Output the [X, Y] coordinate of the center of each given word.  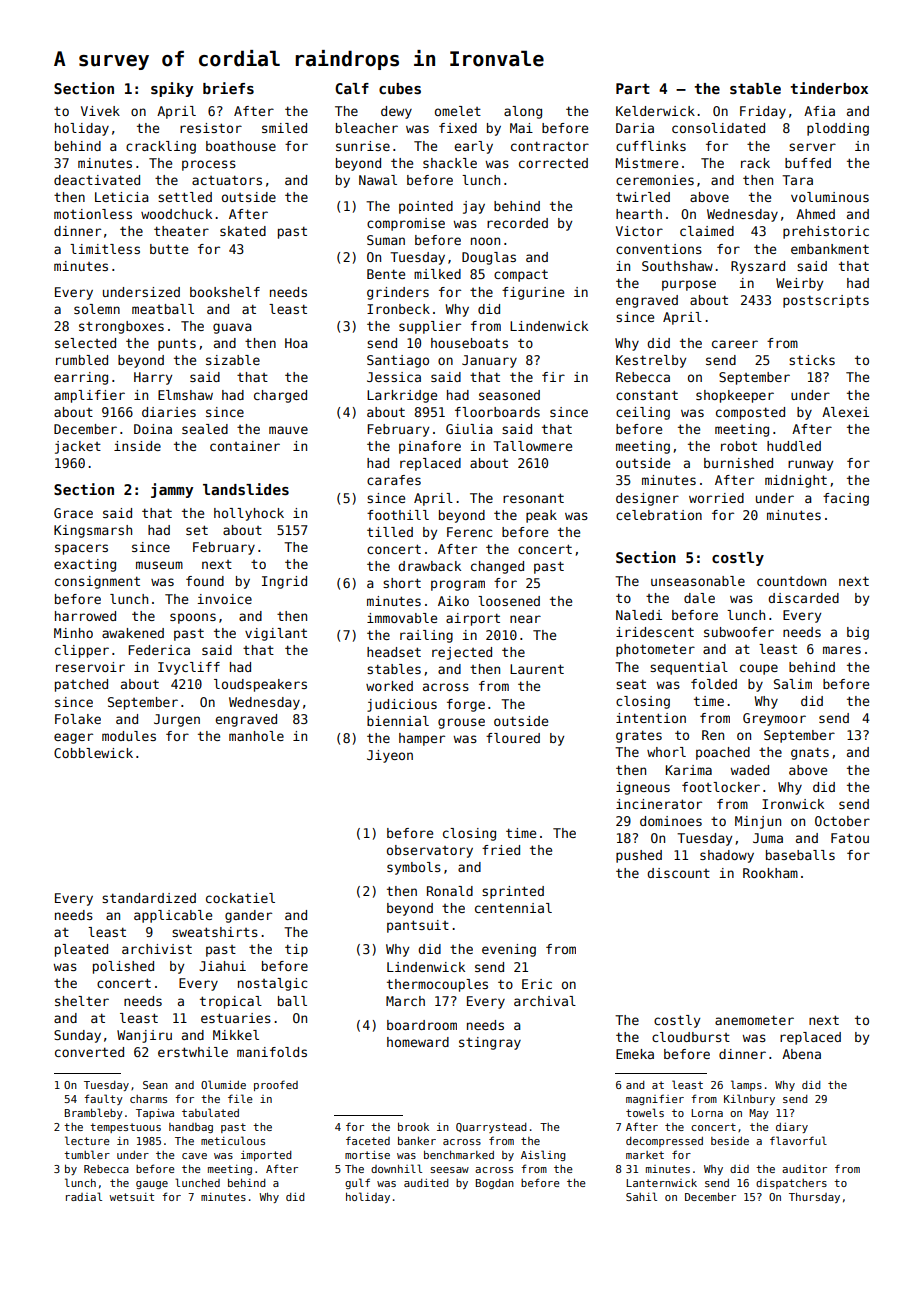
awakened [133, 633]
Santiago [398, 361]
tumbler [87, 1154]
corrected [553, 163]
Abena [801, 1054]
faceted [368, 1140]
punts [177, 344]
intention [651, 718]
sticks [812, 360]
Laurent [537, 669]
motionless [93, 214]
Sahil [641, 1196]
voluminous [830, 197]
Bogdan [495, 1184]
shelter [82, 1001]
